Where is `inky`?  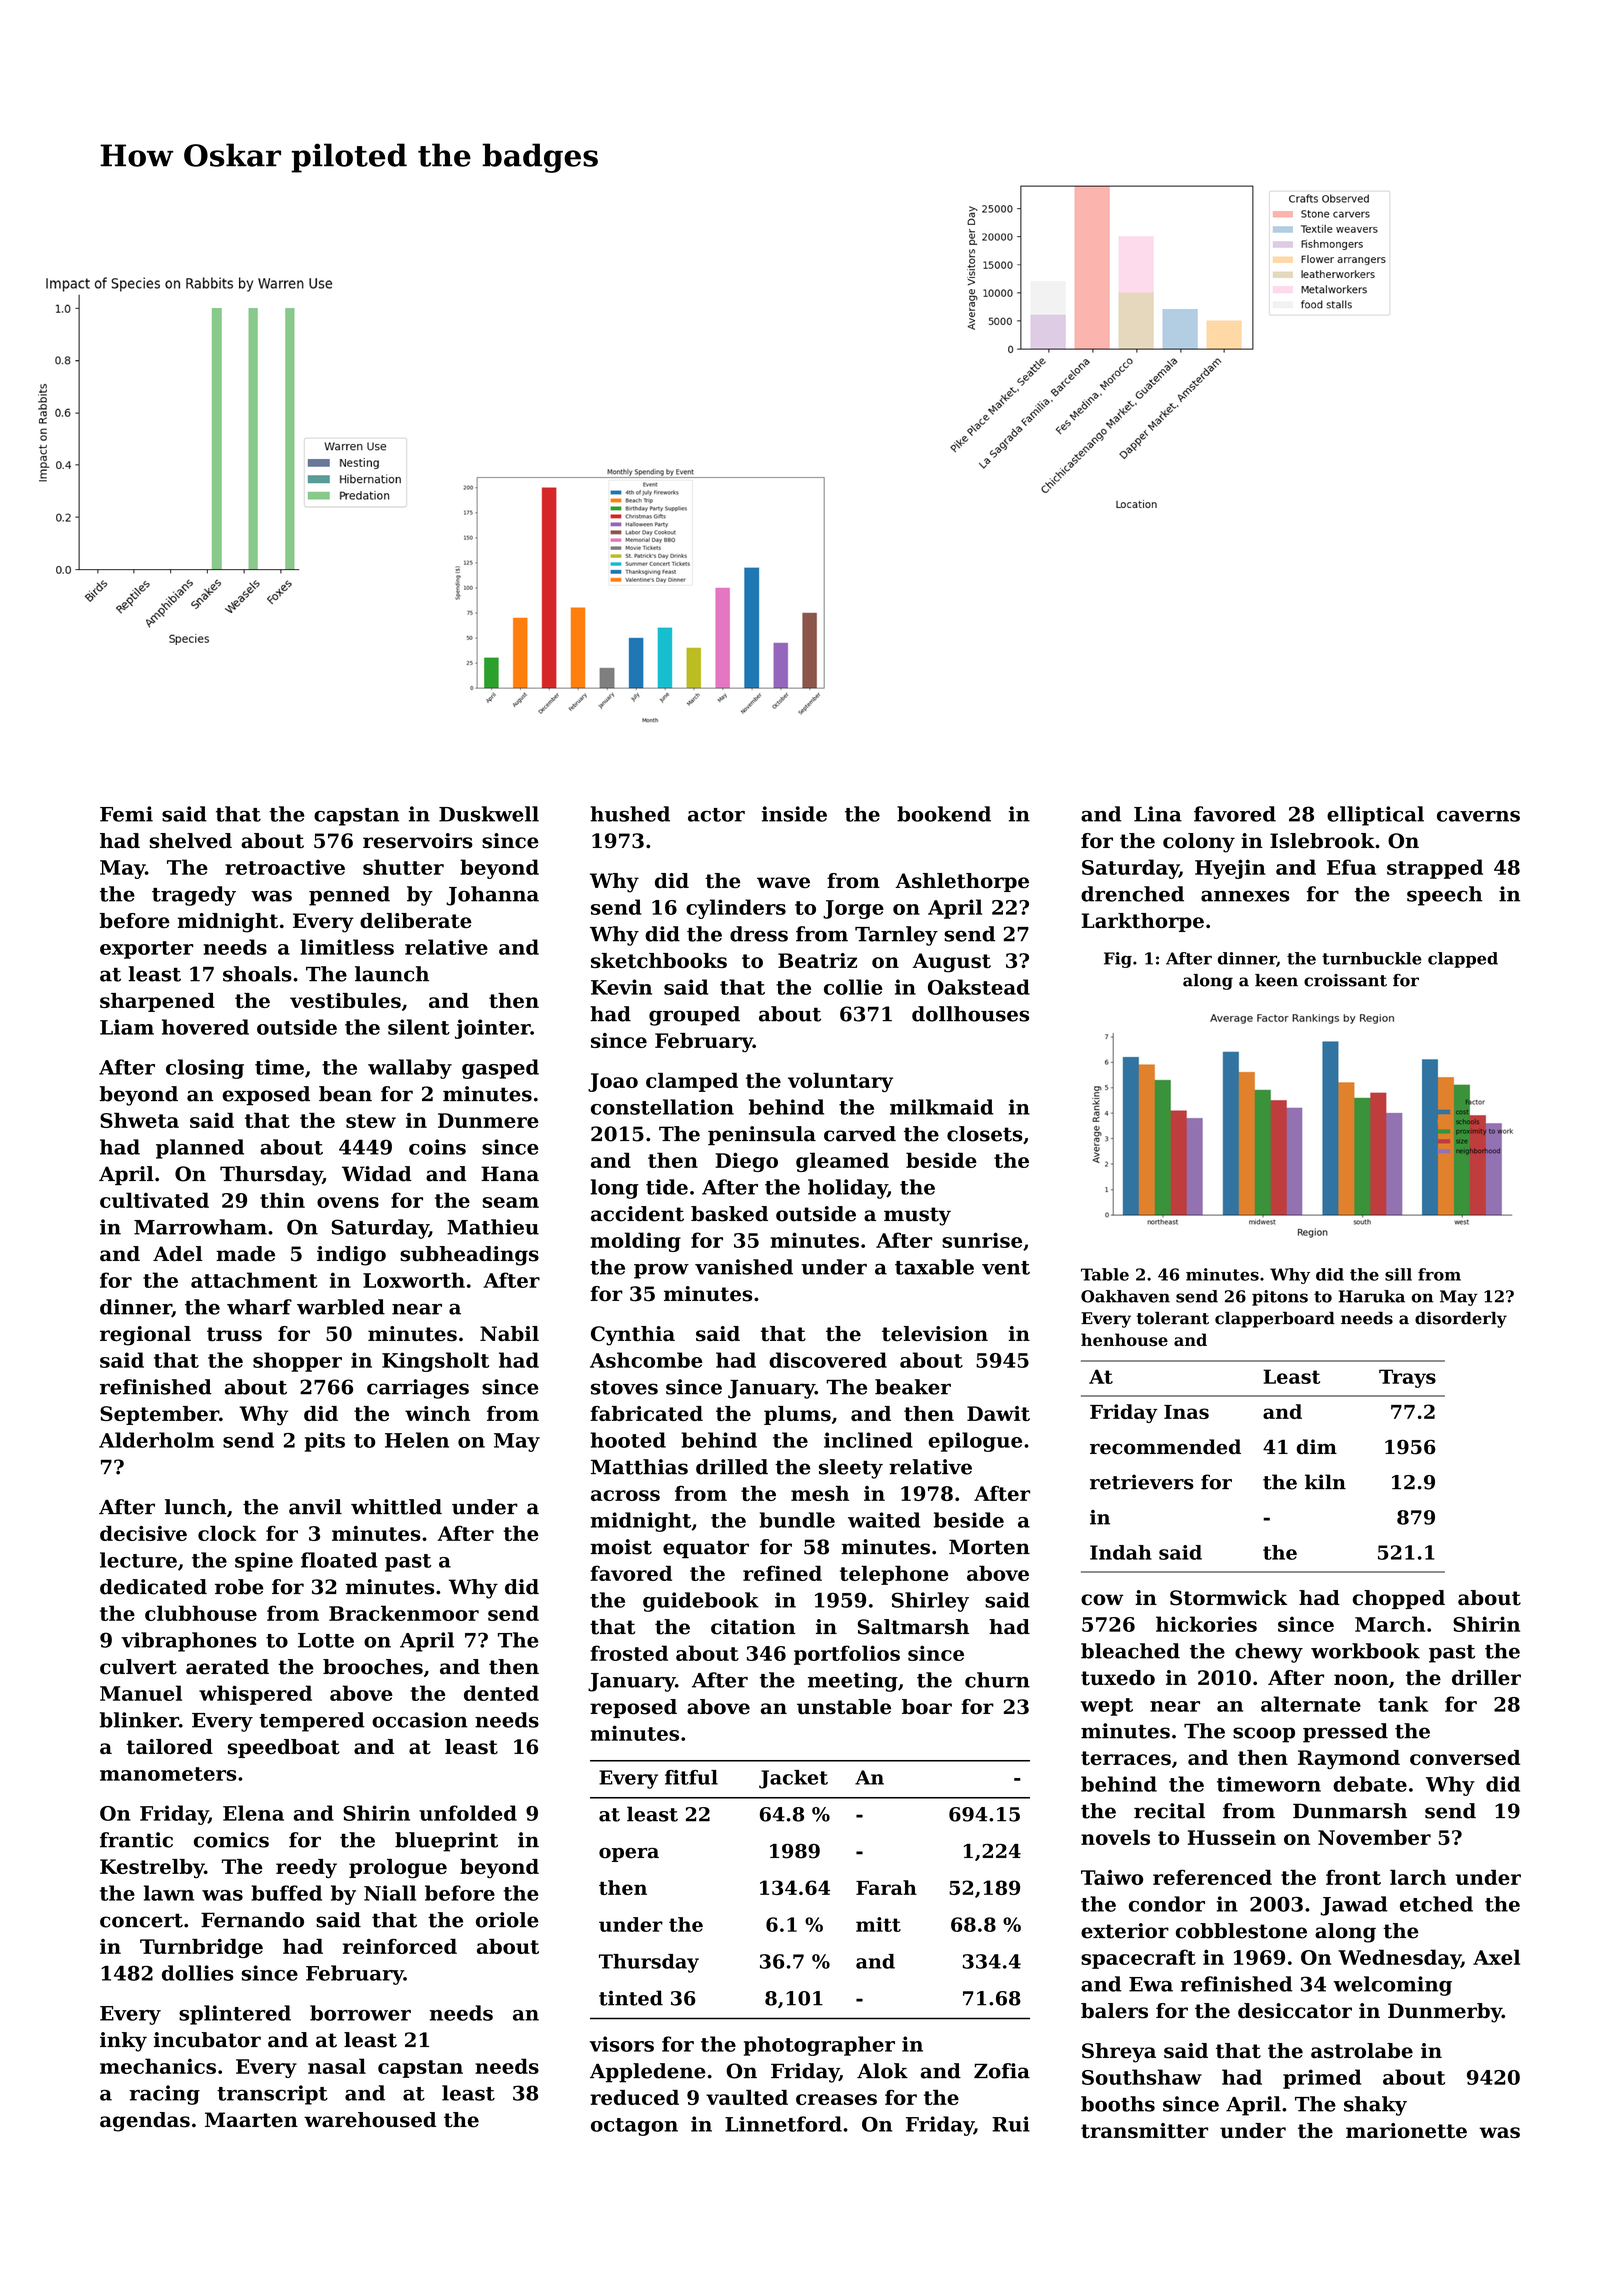
inky is located at coordinates (123, 2042).
